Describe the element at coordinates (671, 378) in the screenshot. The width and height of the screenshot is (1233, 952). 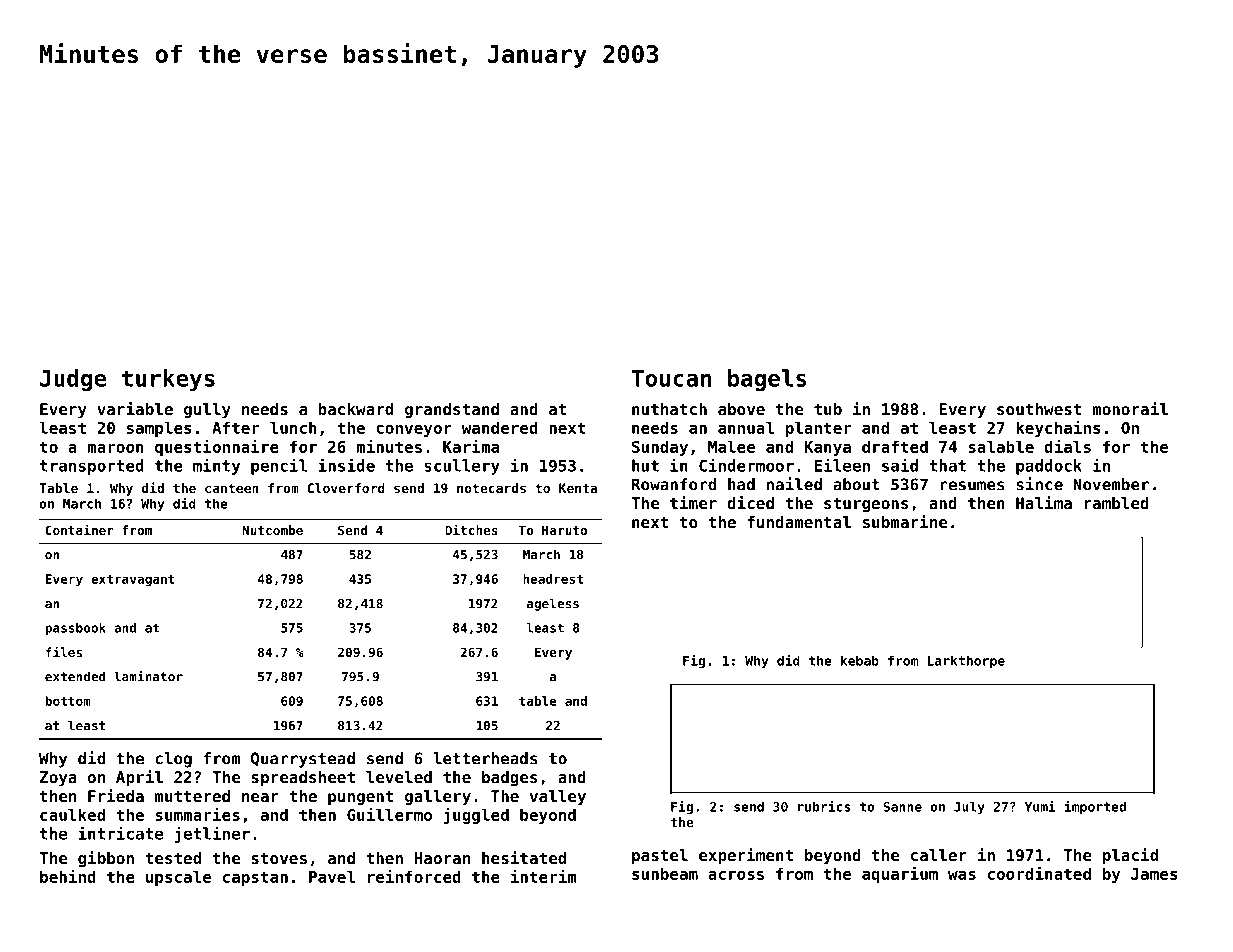
I see `Toucan` at that location.
